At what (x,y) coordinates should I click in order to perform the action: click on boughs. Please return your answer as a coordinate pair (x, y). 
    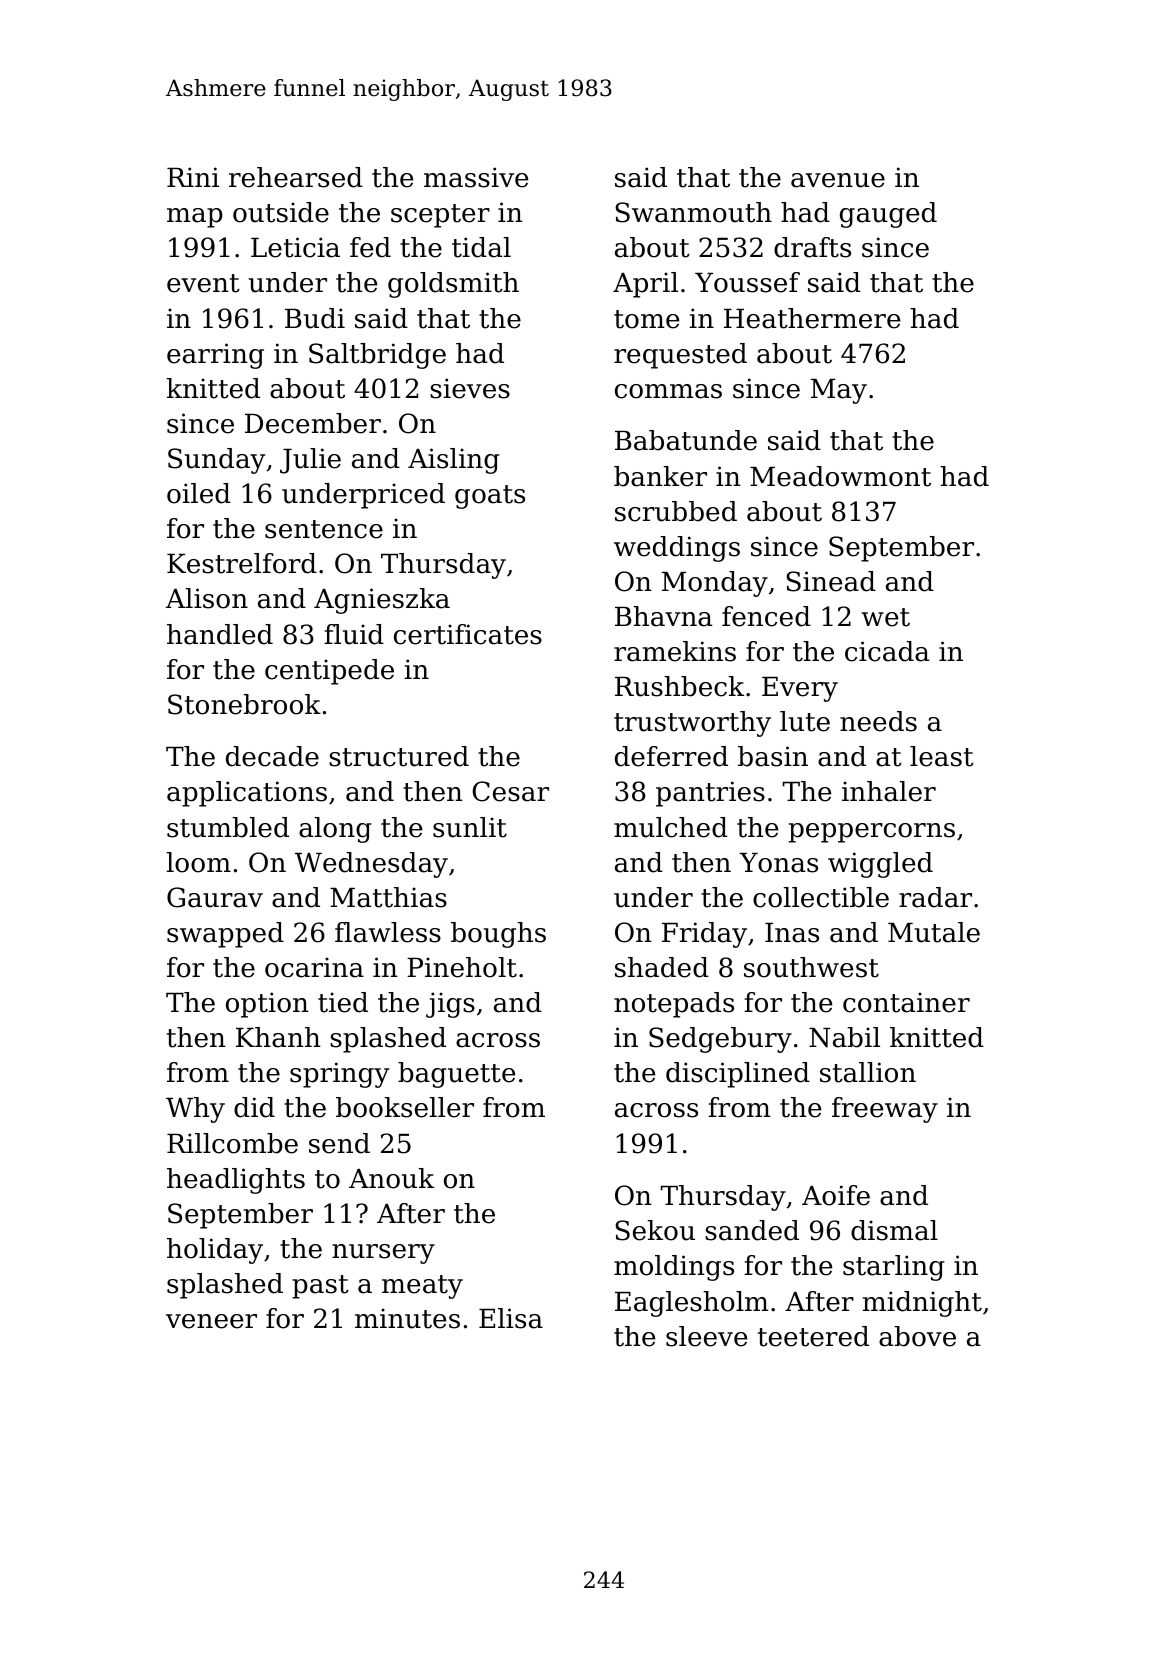
    Looking at the image, I should click on (498, 935).
